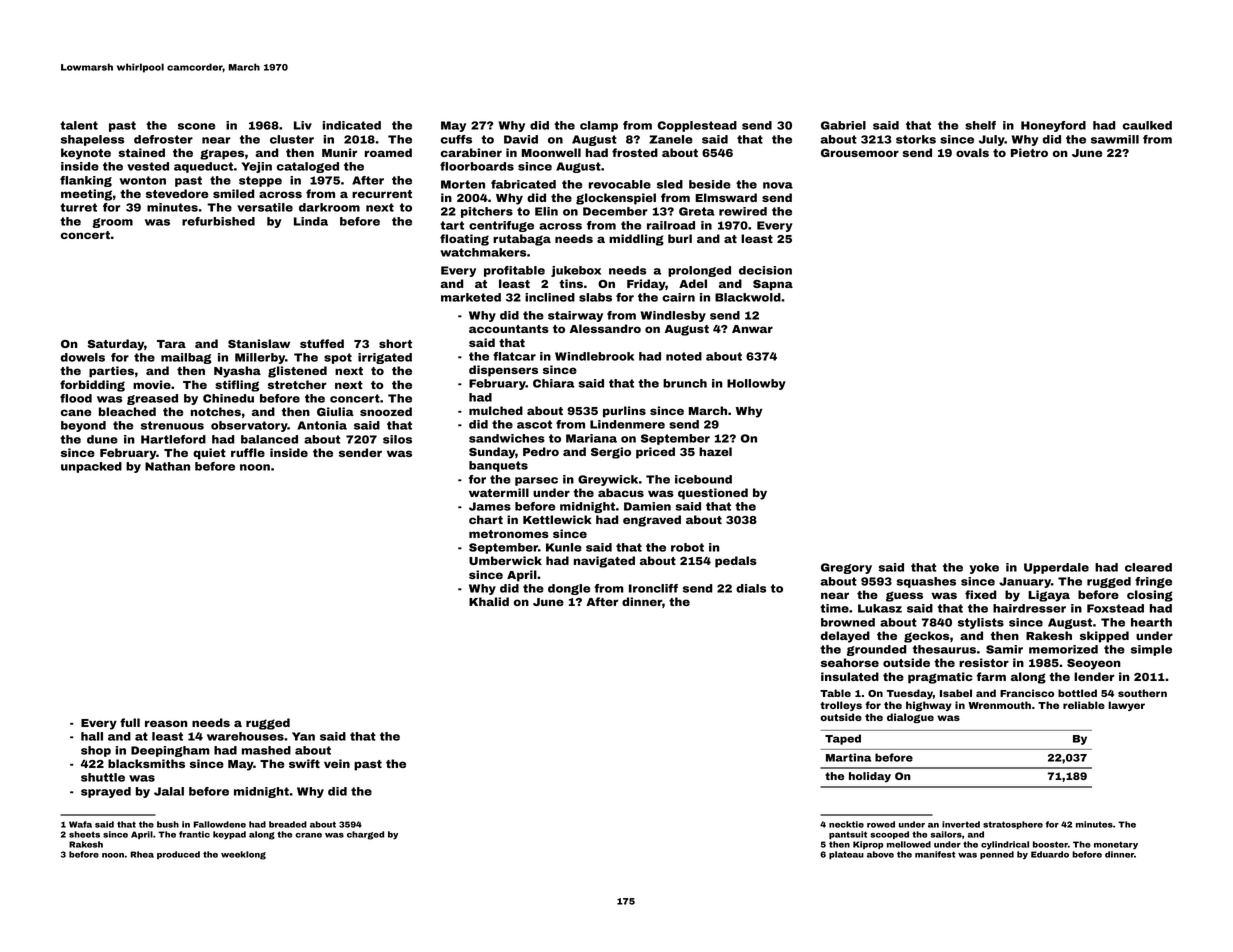 The width and height of the image is (1233, 952). I want to click on Taped, so click(843, 739).
